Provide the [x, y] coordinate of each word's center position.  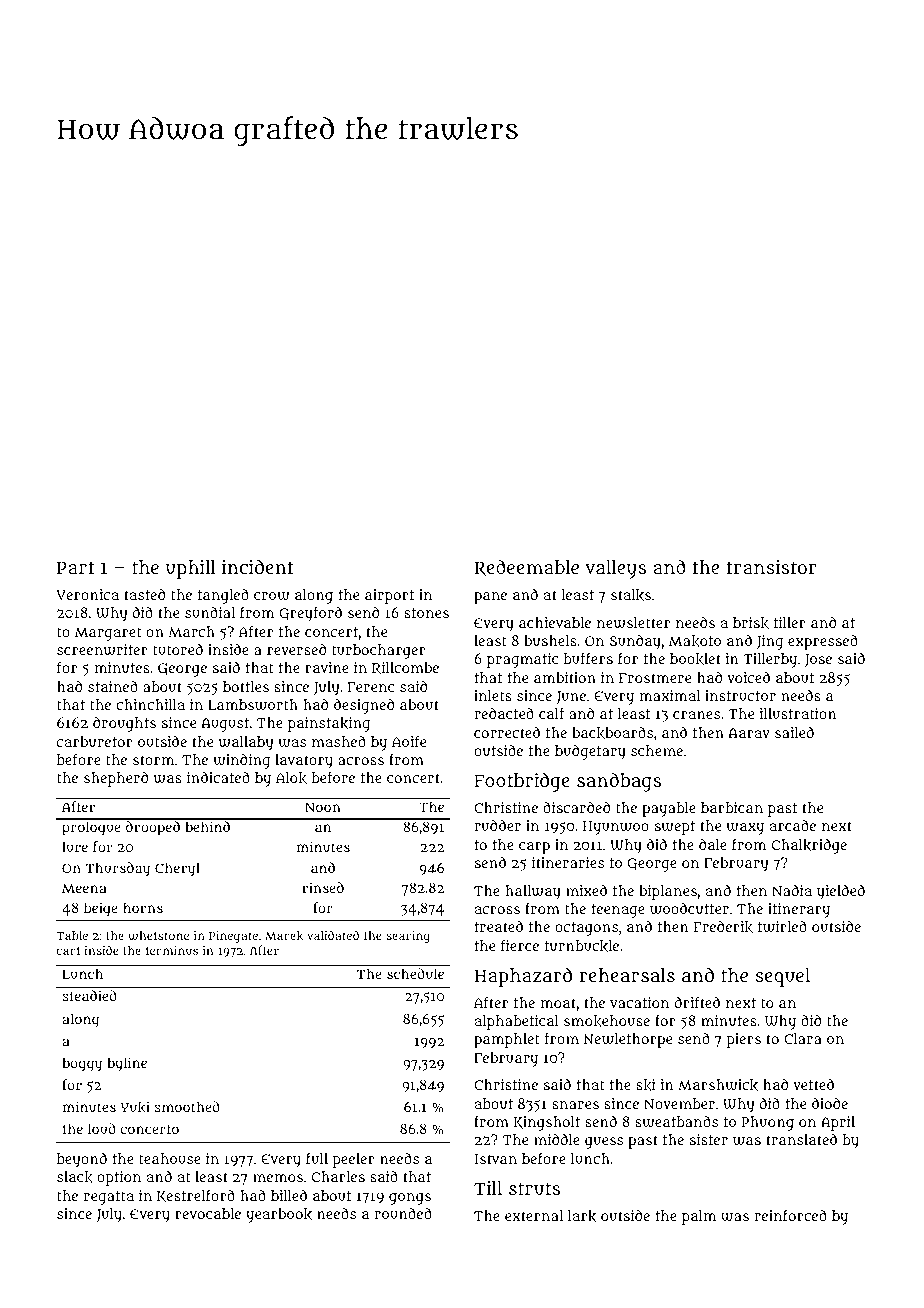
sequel [783, 977]
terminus [172, 950]
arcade [793, 825]
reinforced [791, 1215]
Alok [291, 778]
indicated [218, 777]
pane [490, 598]
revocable [208, 1213]
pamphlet [507, 1040]
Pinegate [233, 937]
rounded [403, 1213]
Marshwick [718, 1085]
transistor [772, 567]
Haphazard [523, 977]
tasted [144, 594]
